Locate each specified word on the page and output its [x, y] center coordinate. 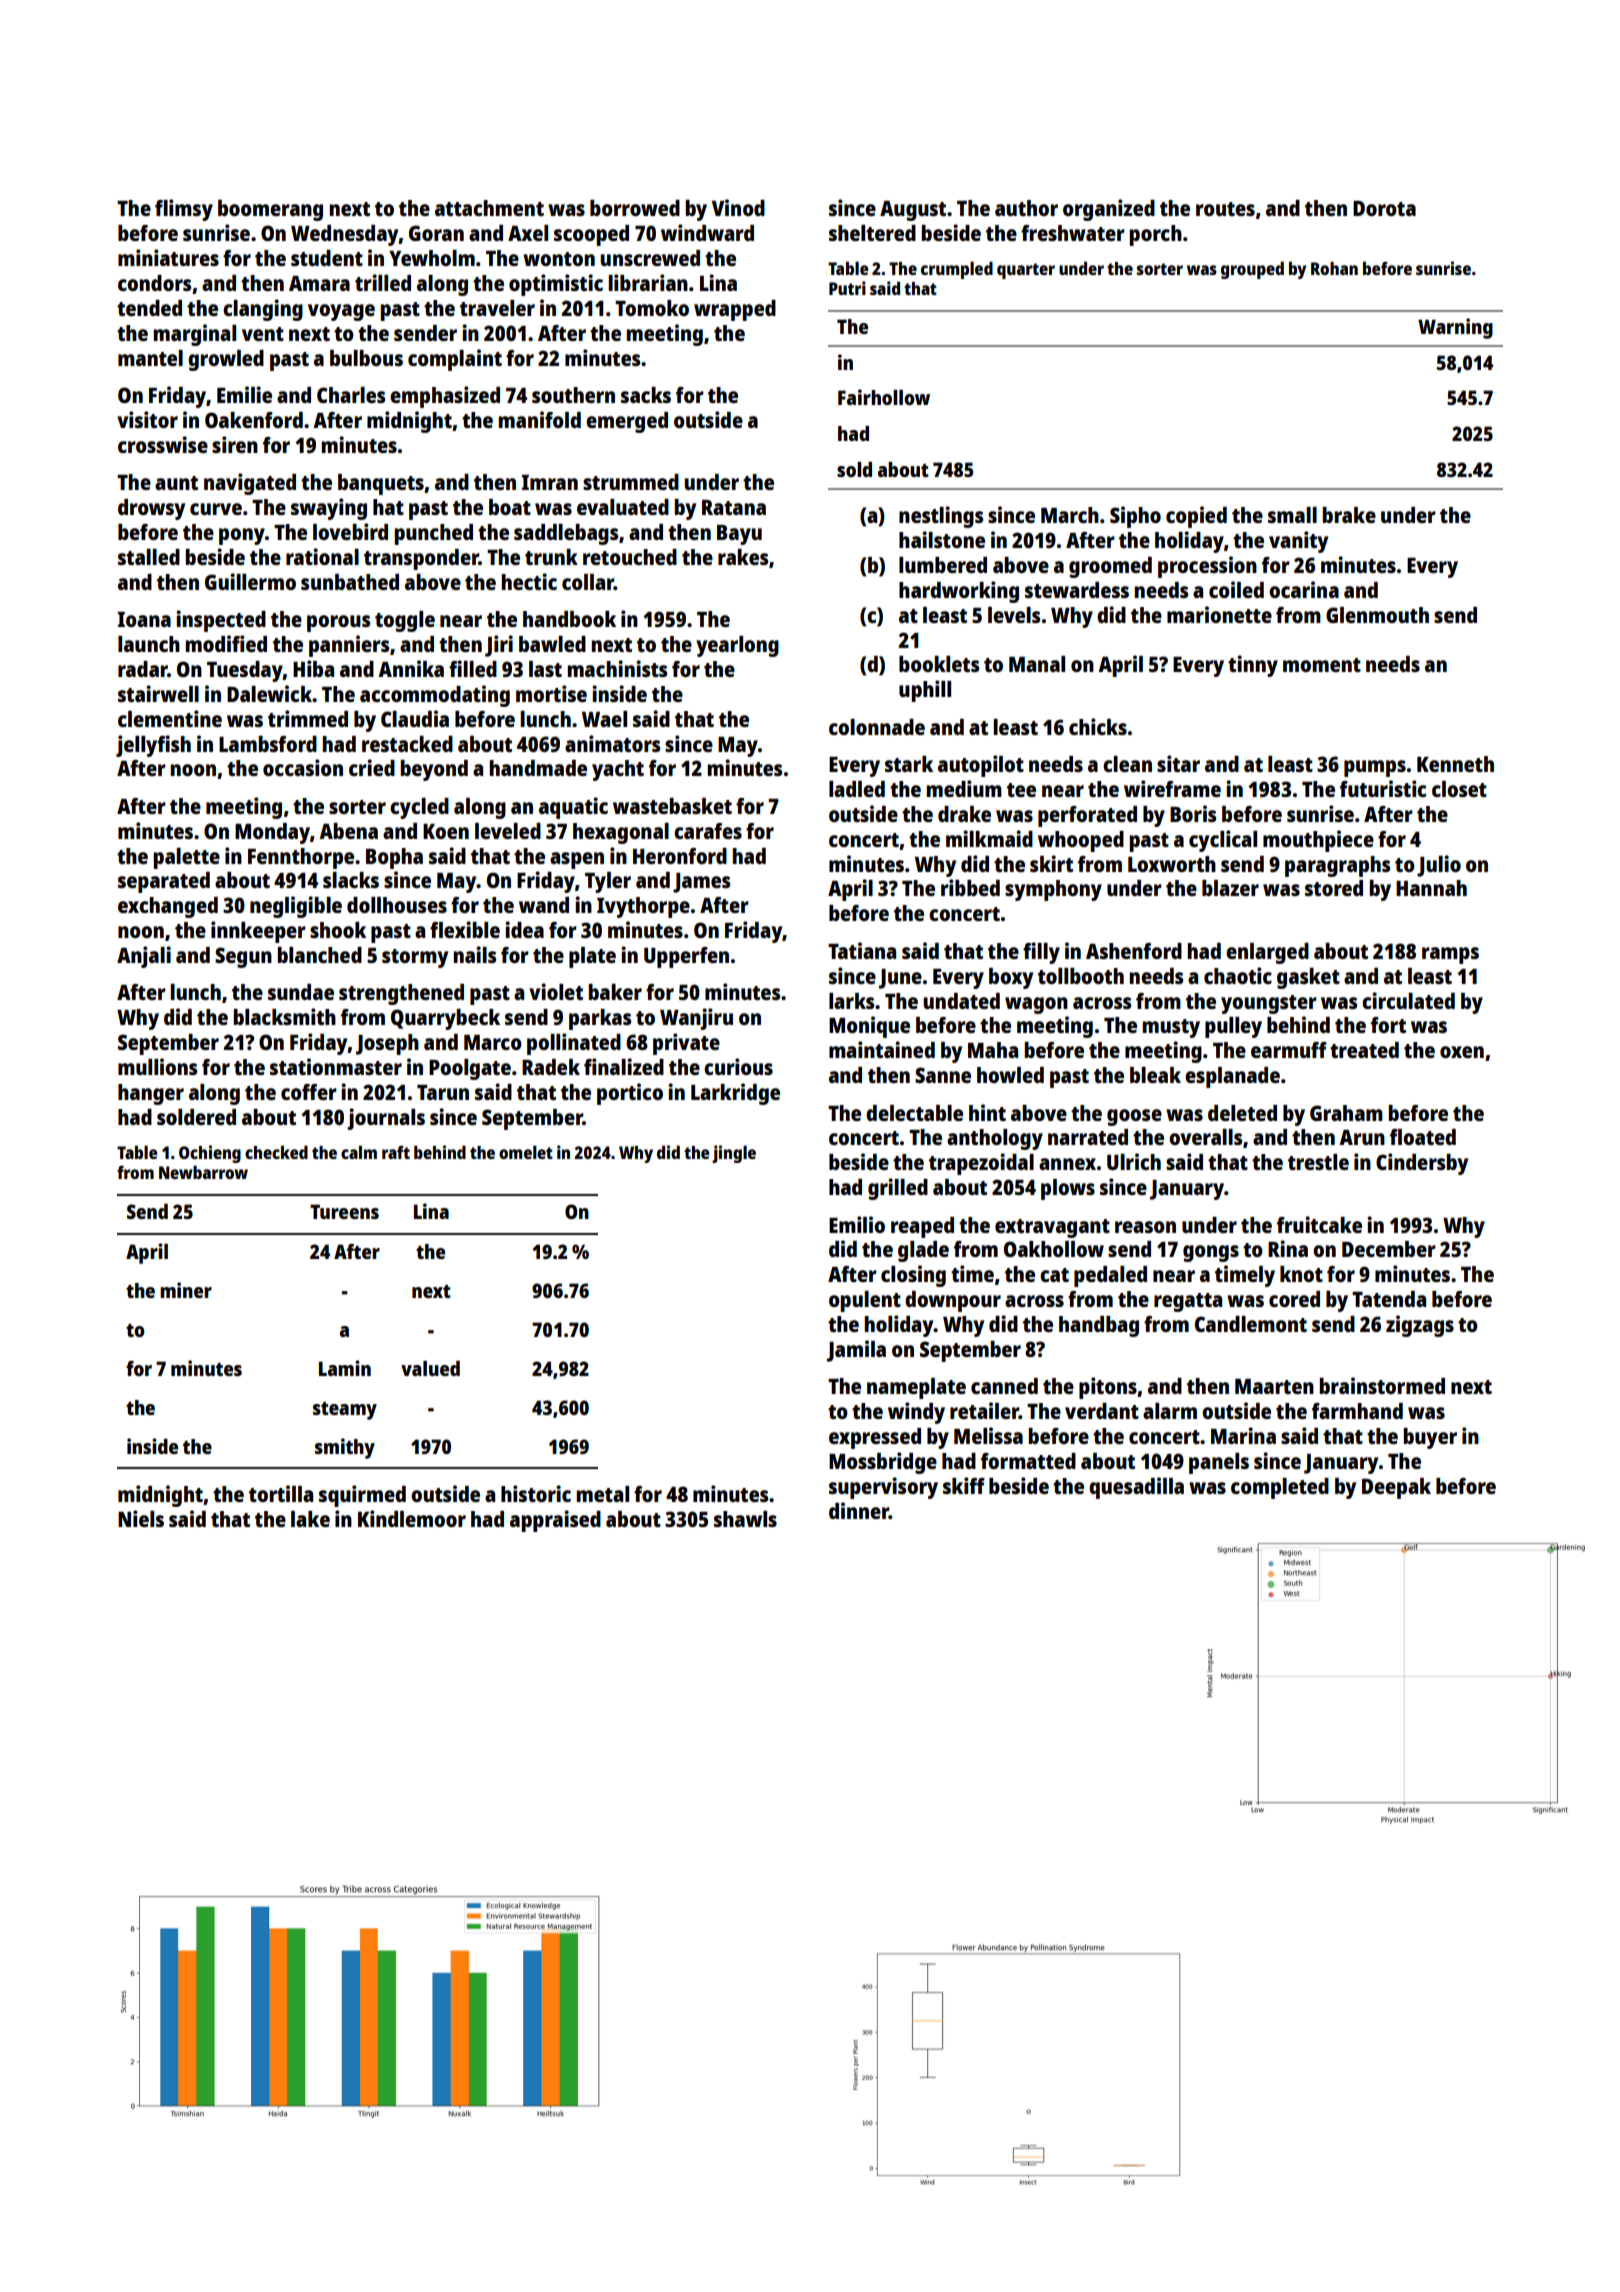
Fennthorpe [301, 858]
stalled [149, 557]
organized [1109, 210]
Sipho [1135, 517]
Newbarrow [203, 1172]
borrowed [635, 208]
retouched [630, 557]
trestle [1318, 1162]
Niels [141, 1518]
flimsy [184, 210]
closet [1459, 789]
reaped [922, 1227]
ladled [857, 789]
